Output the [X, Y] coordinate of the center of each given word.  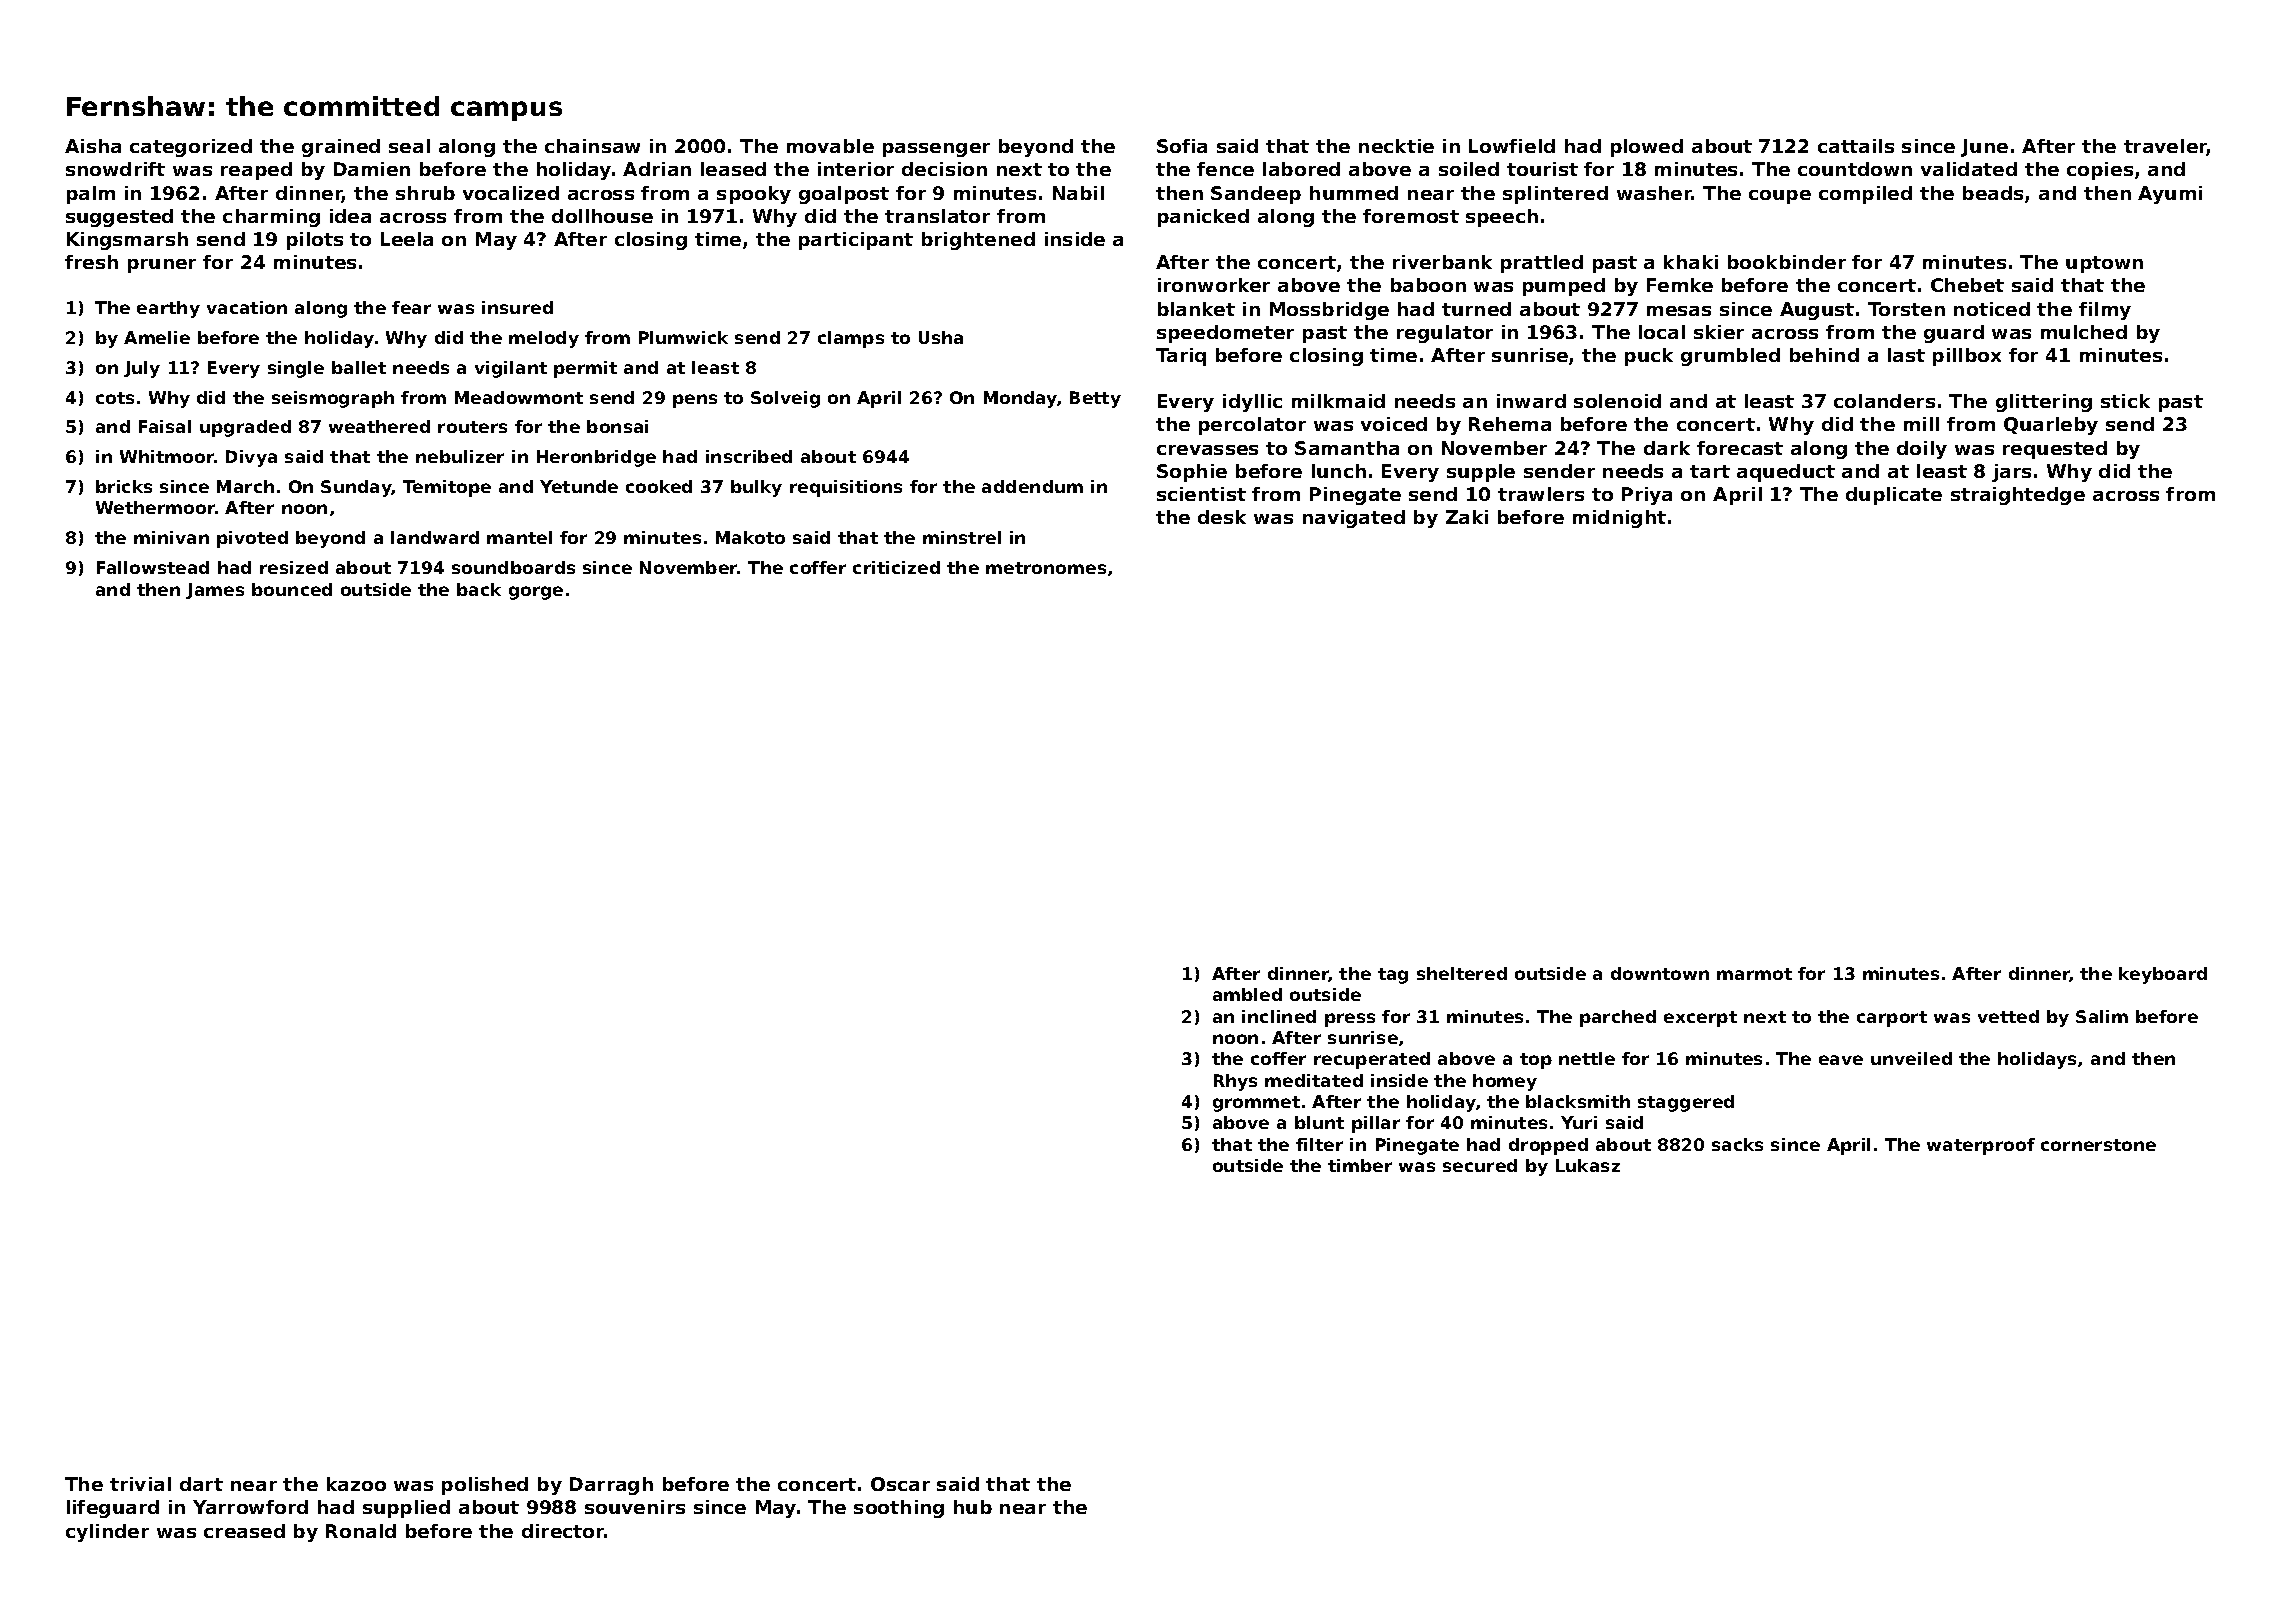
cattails [1856, 146]
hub [973, 1507]
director [563, 1531]
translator [937, 216]
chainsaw [592, 146]
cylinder [107, 1533]
